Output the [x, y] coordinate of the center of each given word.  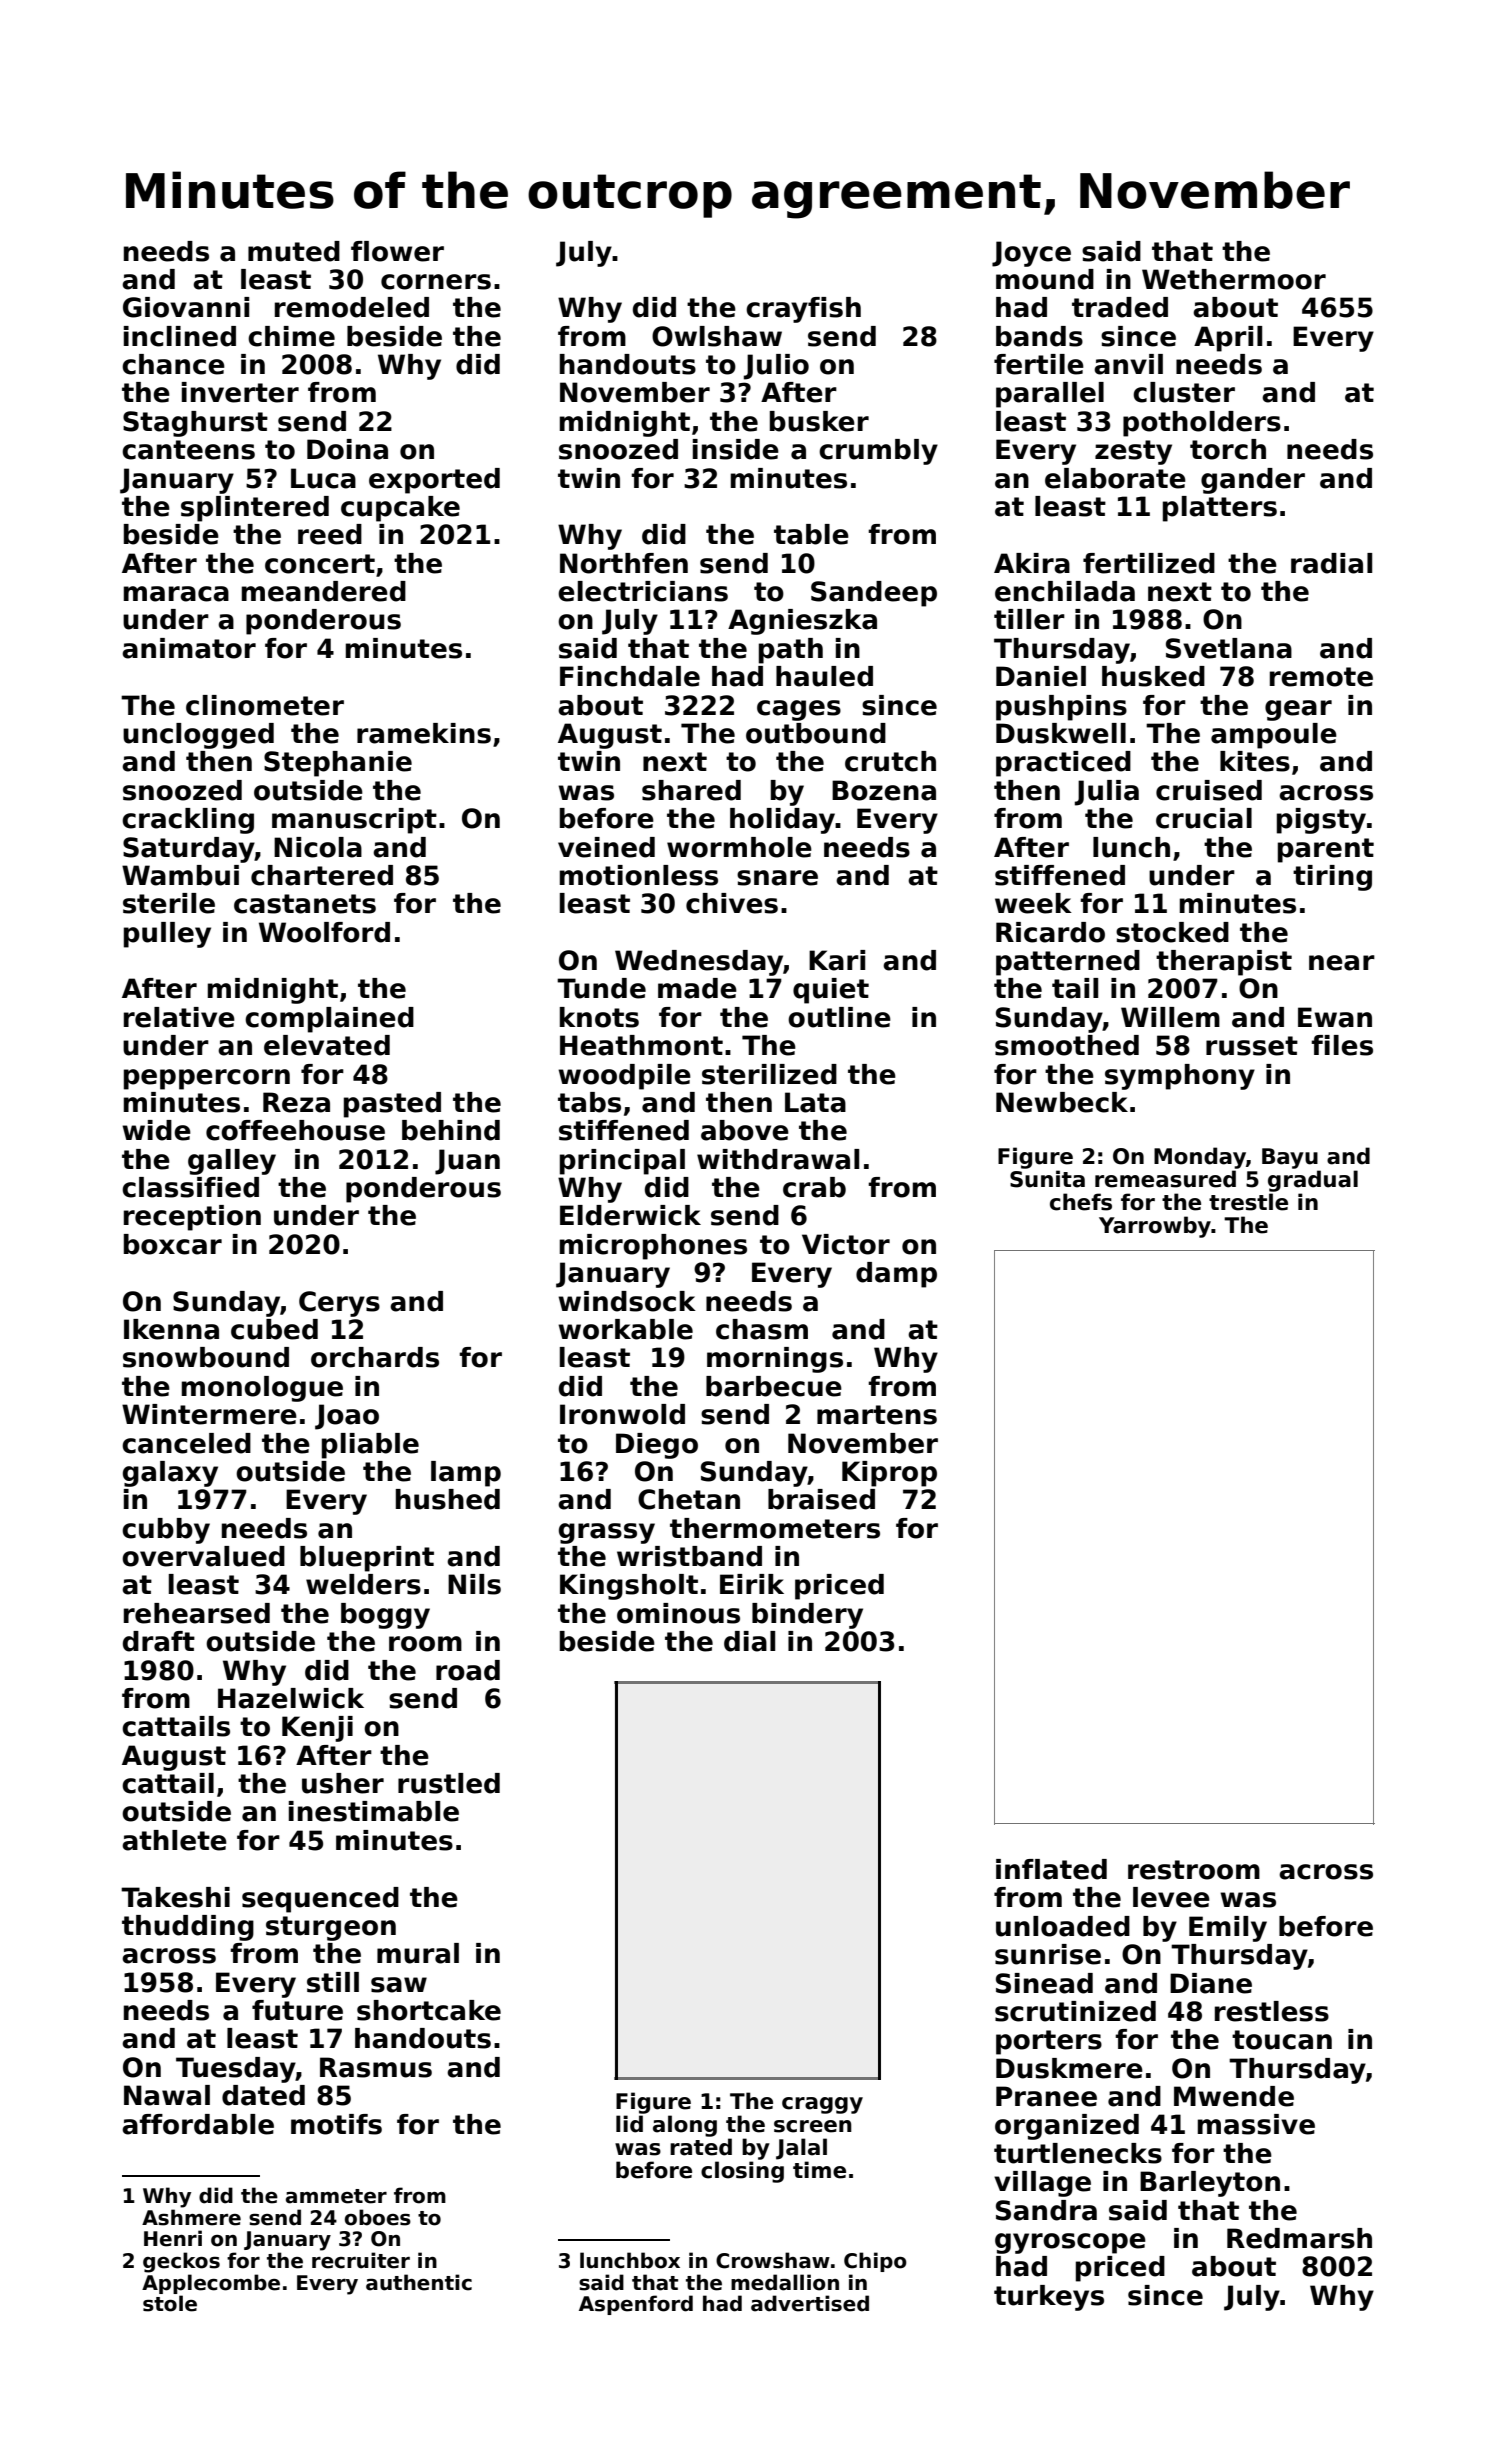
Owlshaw [717, 336]
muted [294, 251]
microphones [653, 1247]
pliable [370, 1446]
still [333, 1982]
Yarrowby [1155, 1227]
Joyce [1031, 254]
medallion [785, 2282]
